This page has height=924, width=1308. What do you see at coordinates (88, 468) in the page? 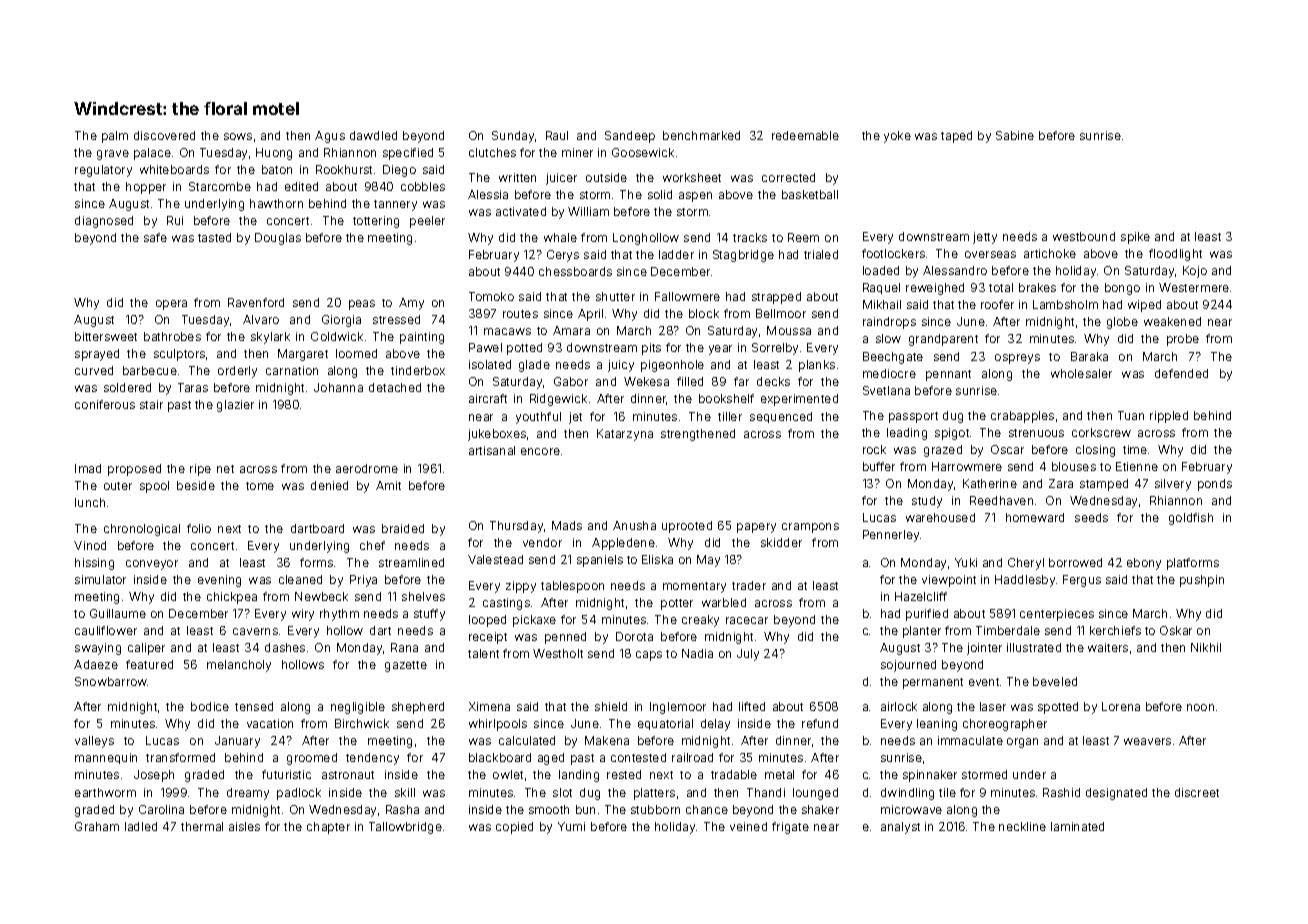
I see `Imad` at bounding box center [88, 468].
